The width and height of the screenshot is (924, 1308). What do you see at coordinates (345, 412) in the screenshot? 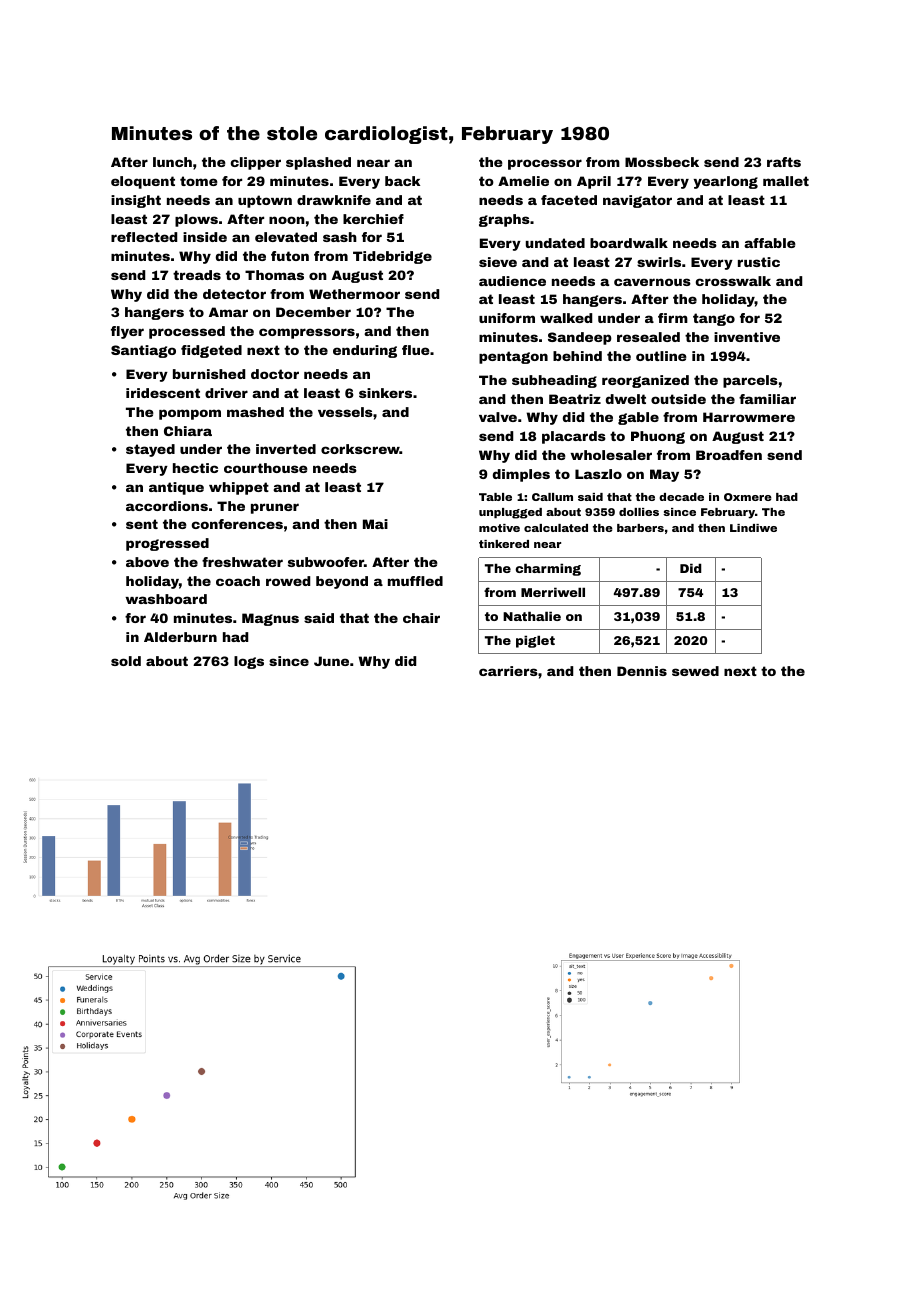
I see `vessels` at bounding box center [345, 412].
